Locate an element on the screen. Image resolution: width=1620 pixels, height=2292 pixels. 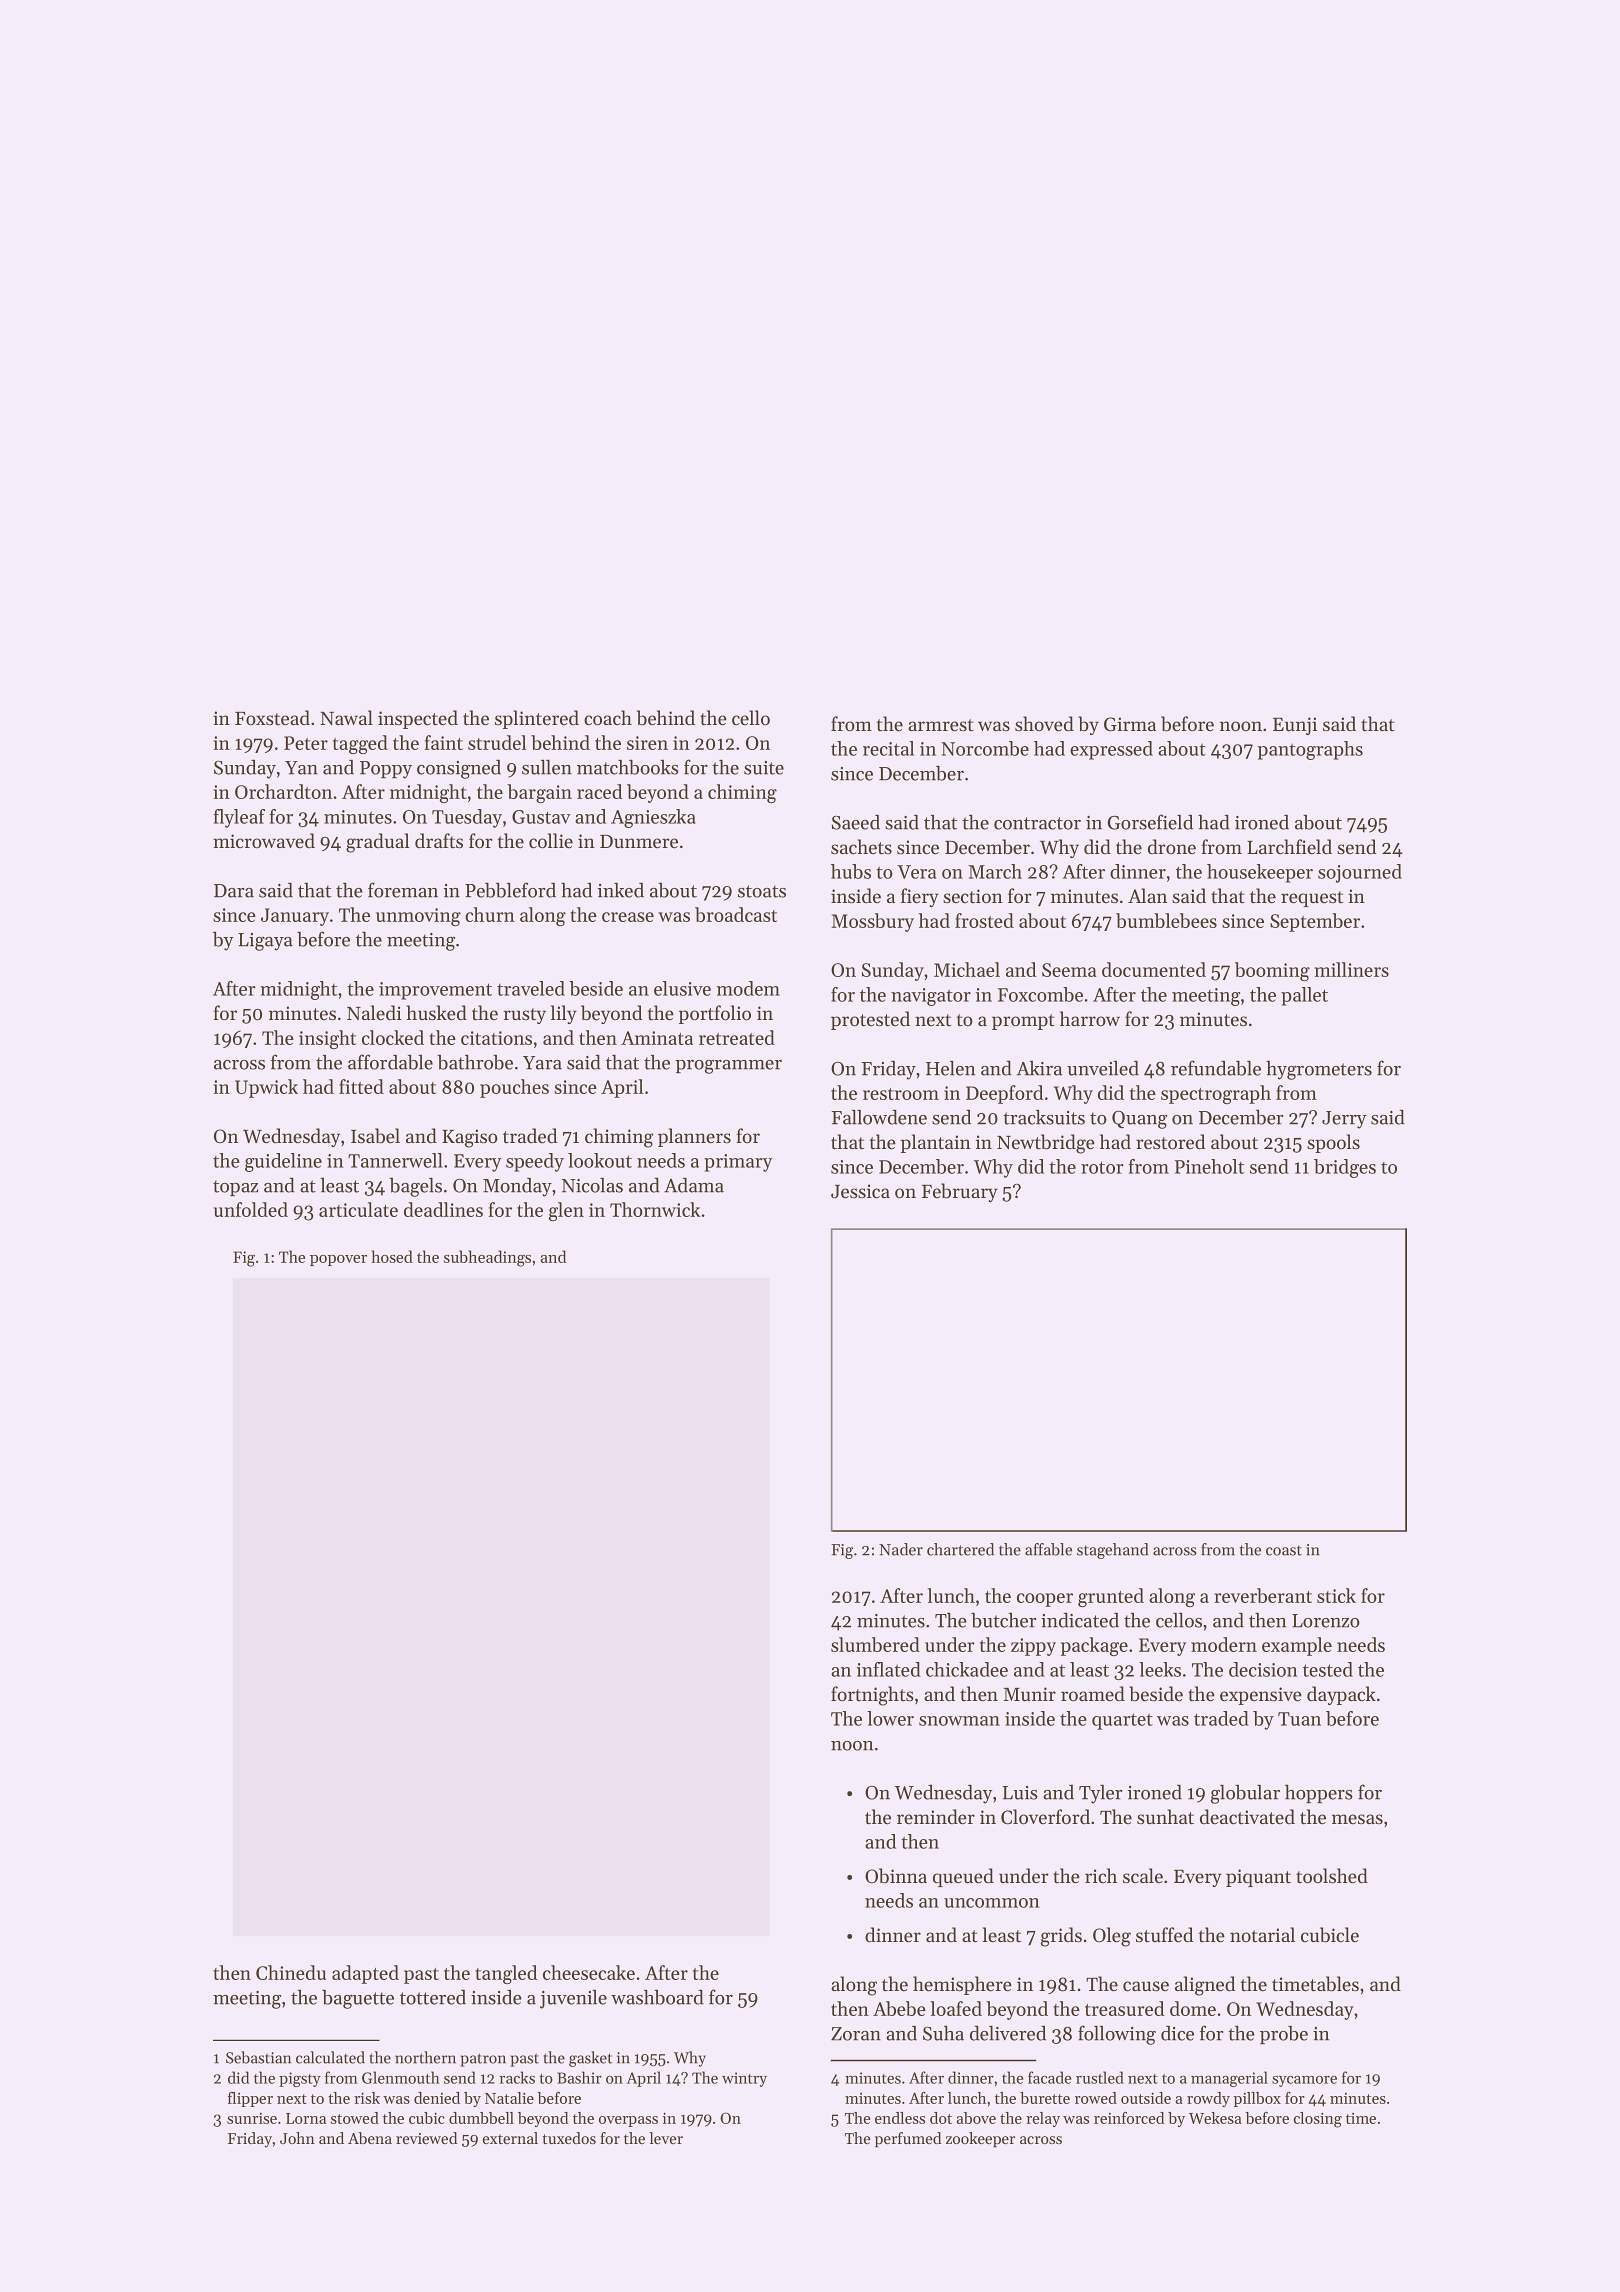
Tuan is located at coordinates (1299, 1719).
